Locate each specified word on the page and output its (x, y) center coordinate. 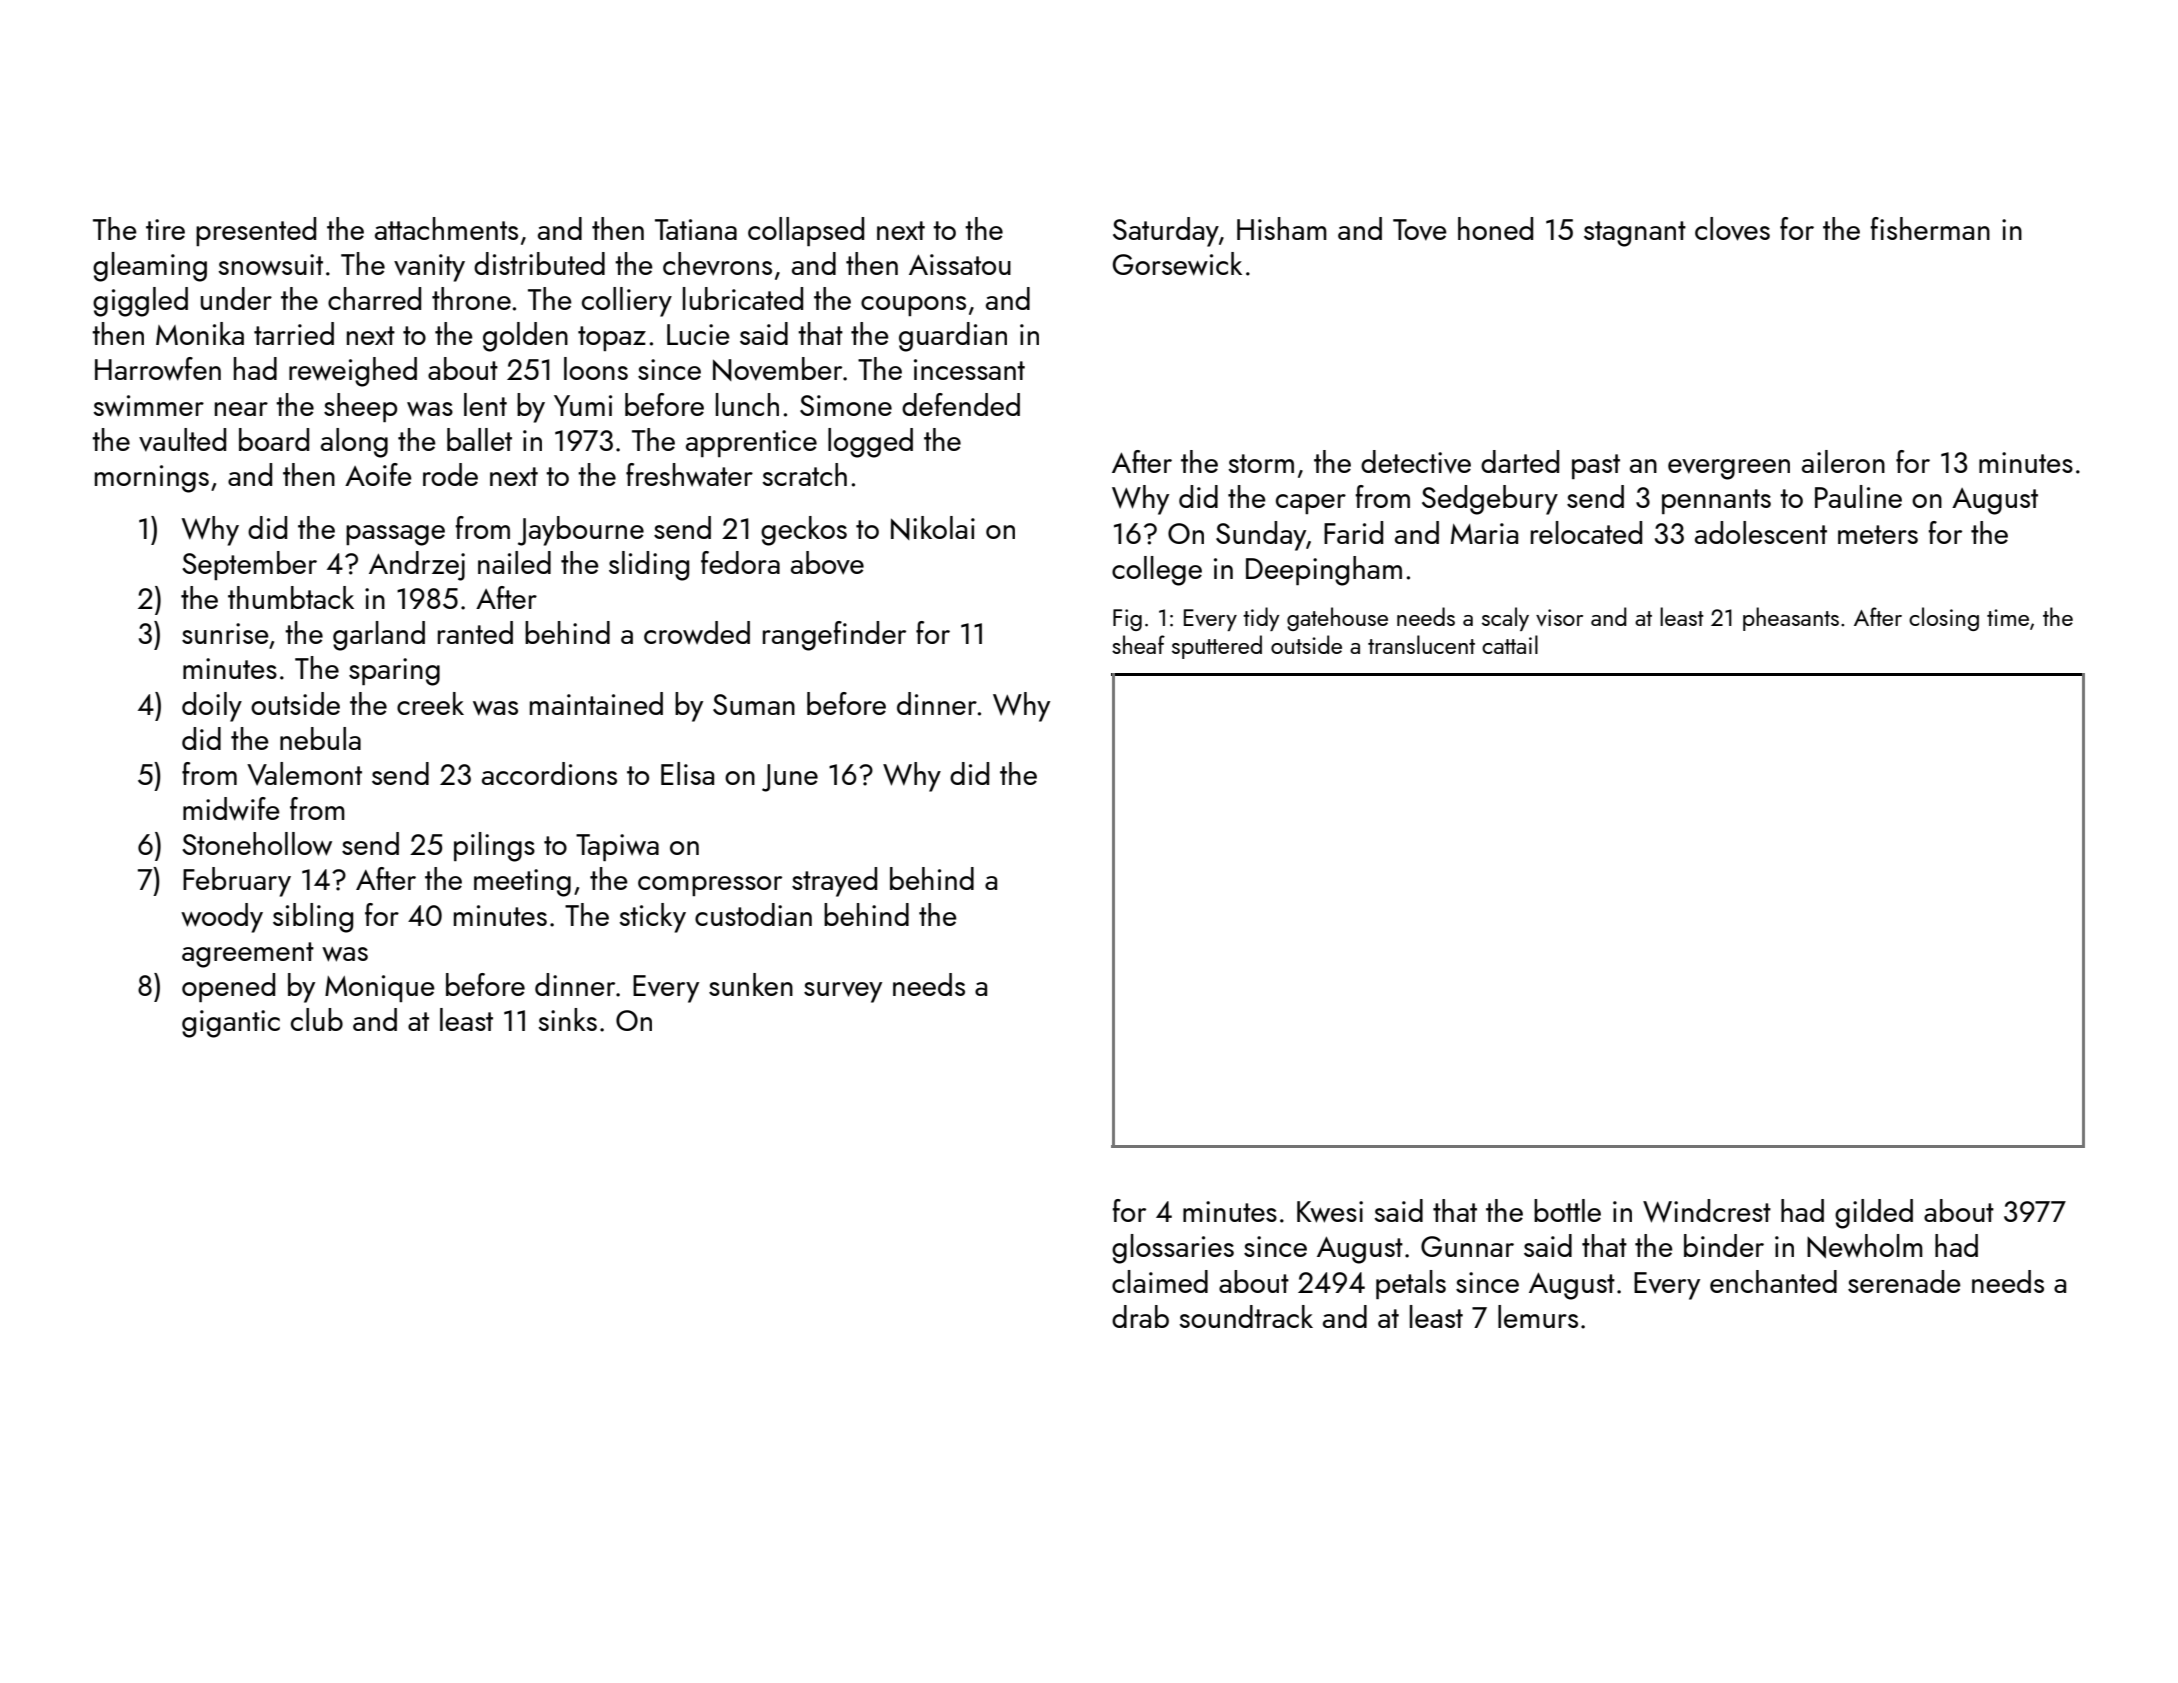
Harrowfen (158, 369)
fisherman (1930, 228)
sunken (751, 984)
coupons (913, 306)
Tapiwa (617, 847)
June (790, 778)
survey (843, 992)
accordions (549, 773)
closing (1944, 619)
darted (1520, 461)
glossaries (1173, 1249)
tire (165, 229)
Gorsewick (1177, 264)
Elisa (687, 773)
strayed (834, 882)
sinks (567, 1019)
